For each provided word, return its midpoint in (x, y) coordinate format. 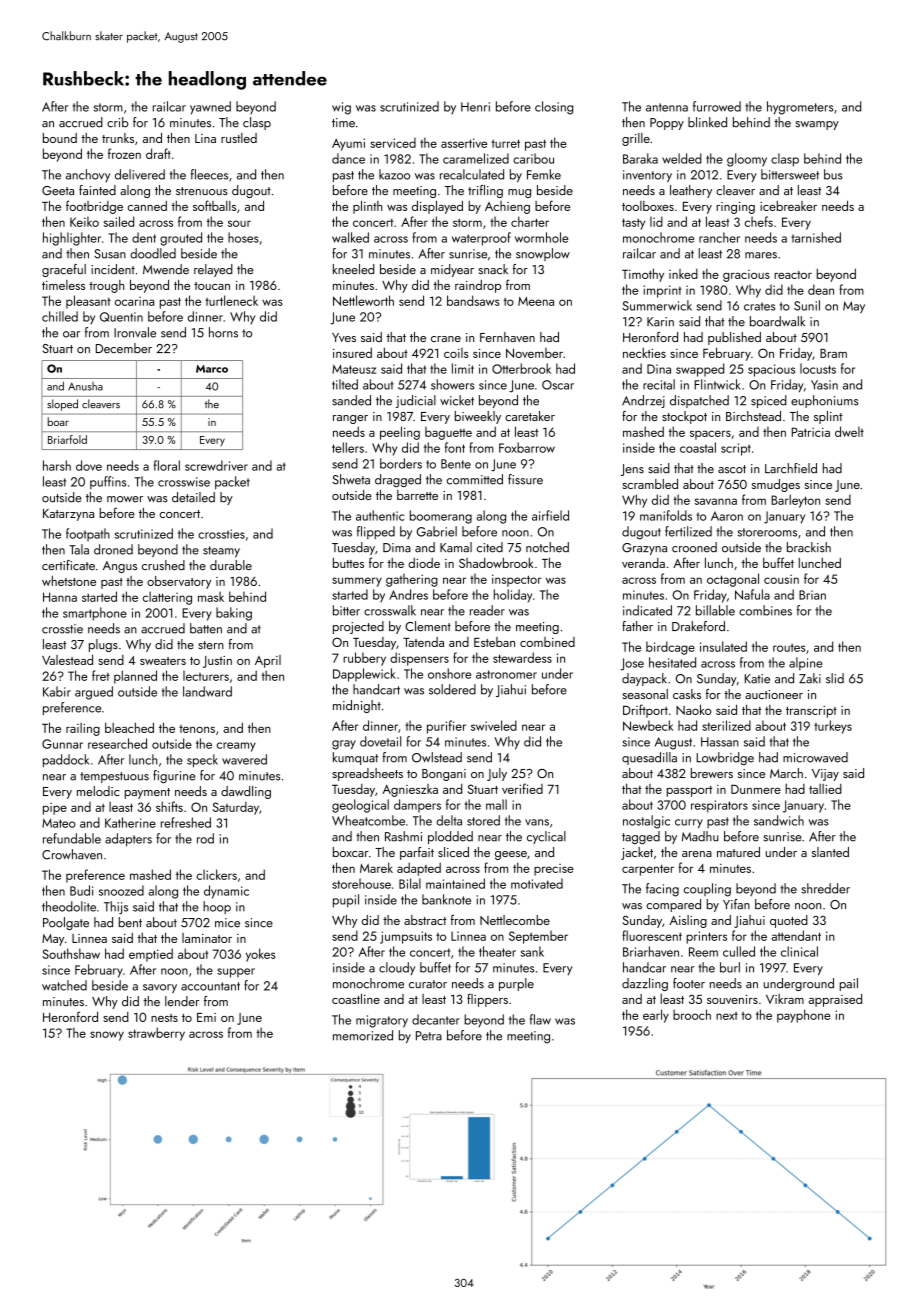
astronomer (506, 674)
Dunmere (756, 789)
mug (519, 193)
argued (94, 693)
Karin (660, 322)
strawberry (156, 1034)
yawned (210, 107)
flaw (540, 1019)
